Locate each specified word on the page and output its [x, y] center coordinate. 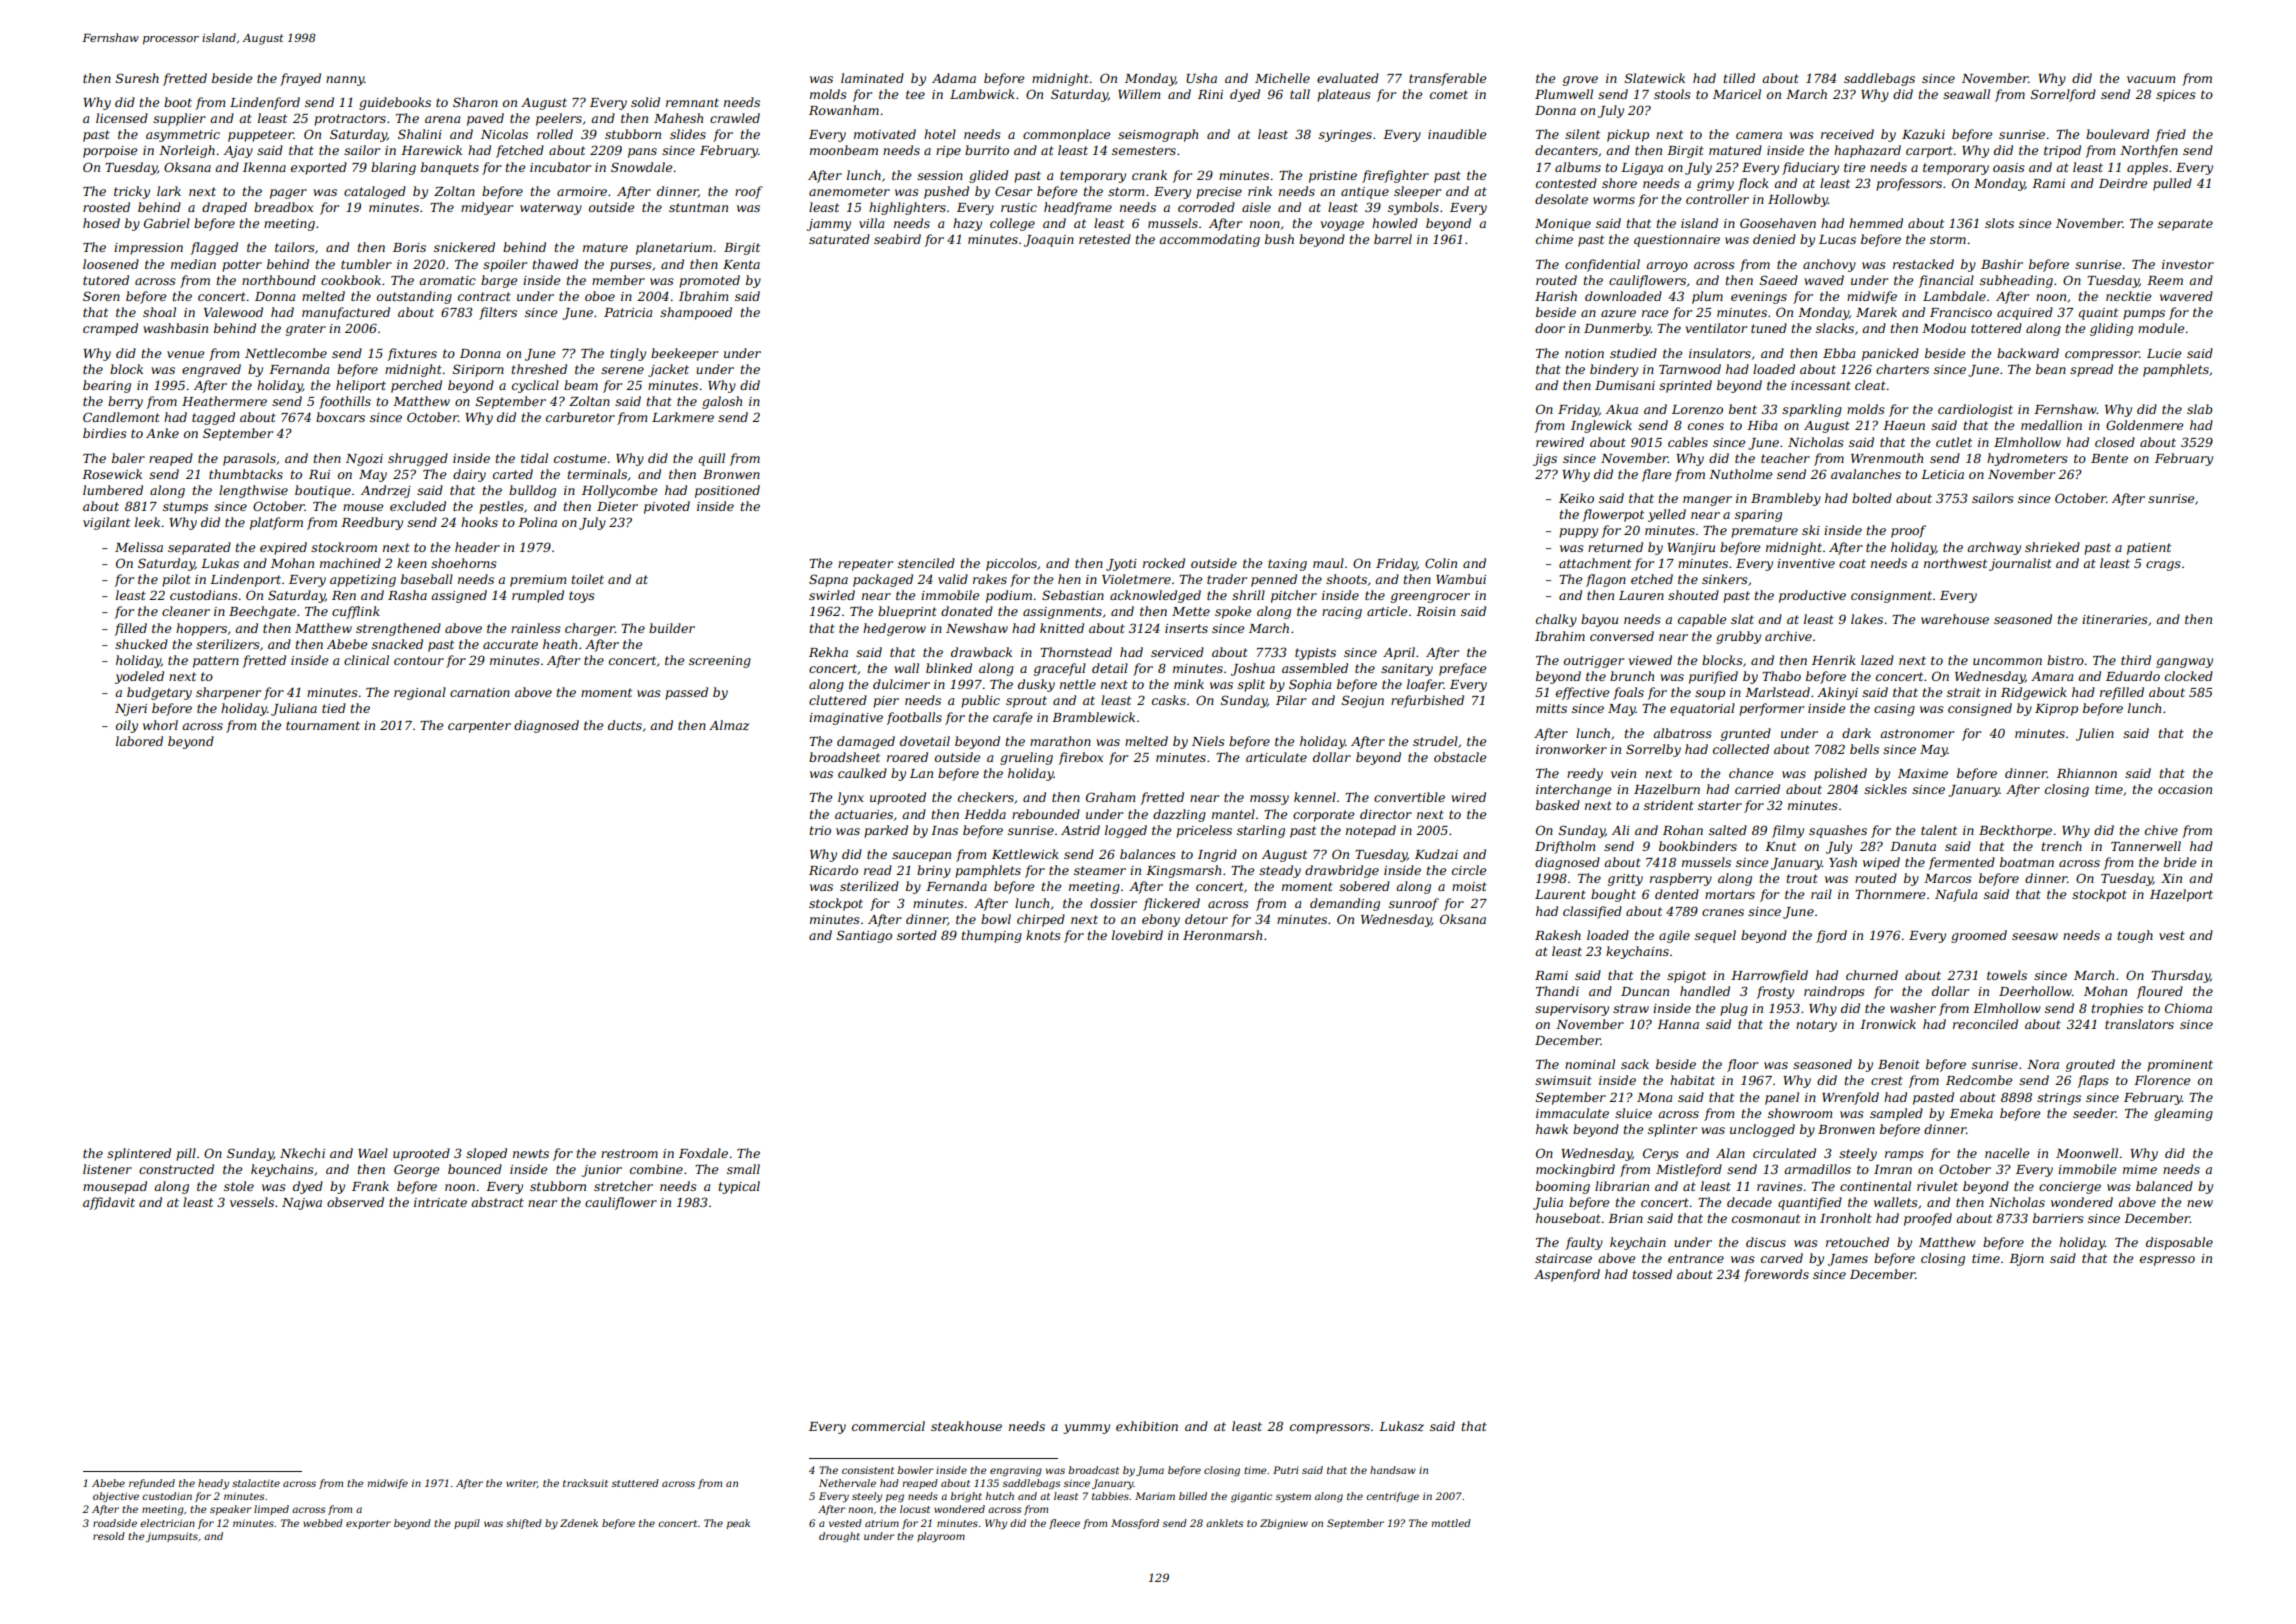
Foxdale [703, 1153]
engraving [1016, 1471]
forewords [1776, 1275]
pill [186, 1154]
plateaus [1344, 95]
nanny [345, 81]
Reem [2165, 280]
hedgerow [894, 629]
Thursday [2180, 976]
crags [2163, 566]
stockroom [344, 547]
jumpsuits [172, 1537]
